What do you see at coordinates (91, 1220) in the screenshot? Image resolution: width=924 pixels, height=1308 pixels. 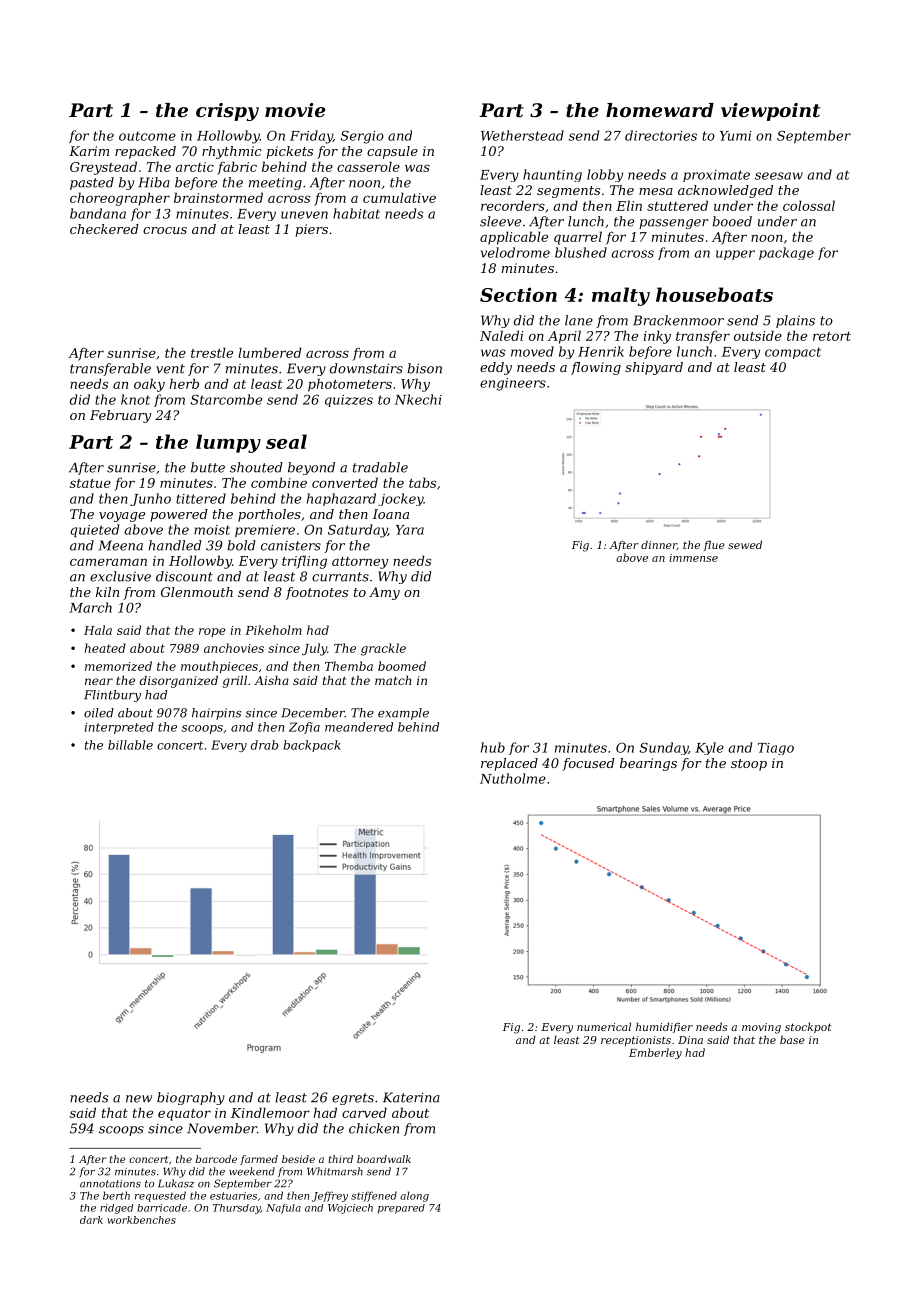 I see `dark` at bounding box center [91, 1220].
